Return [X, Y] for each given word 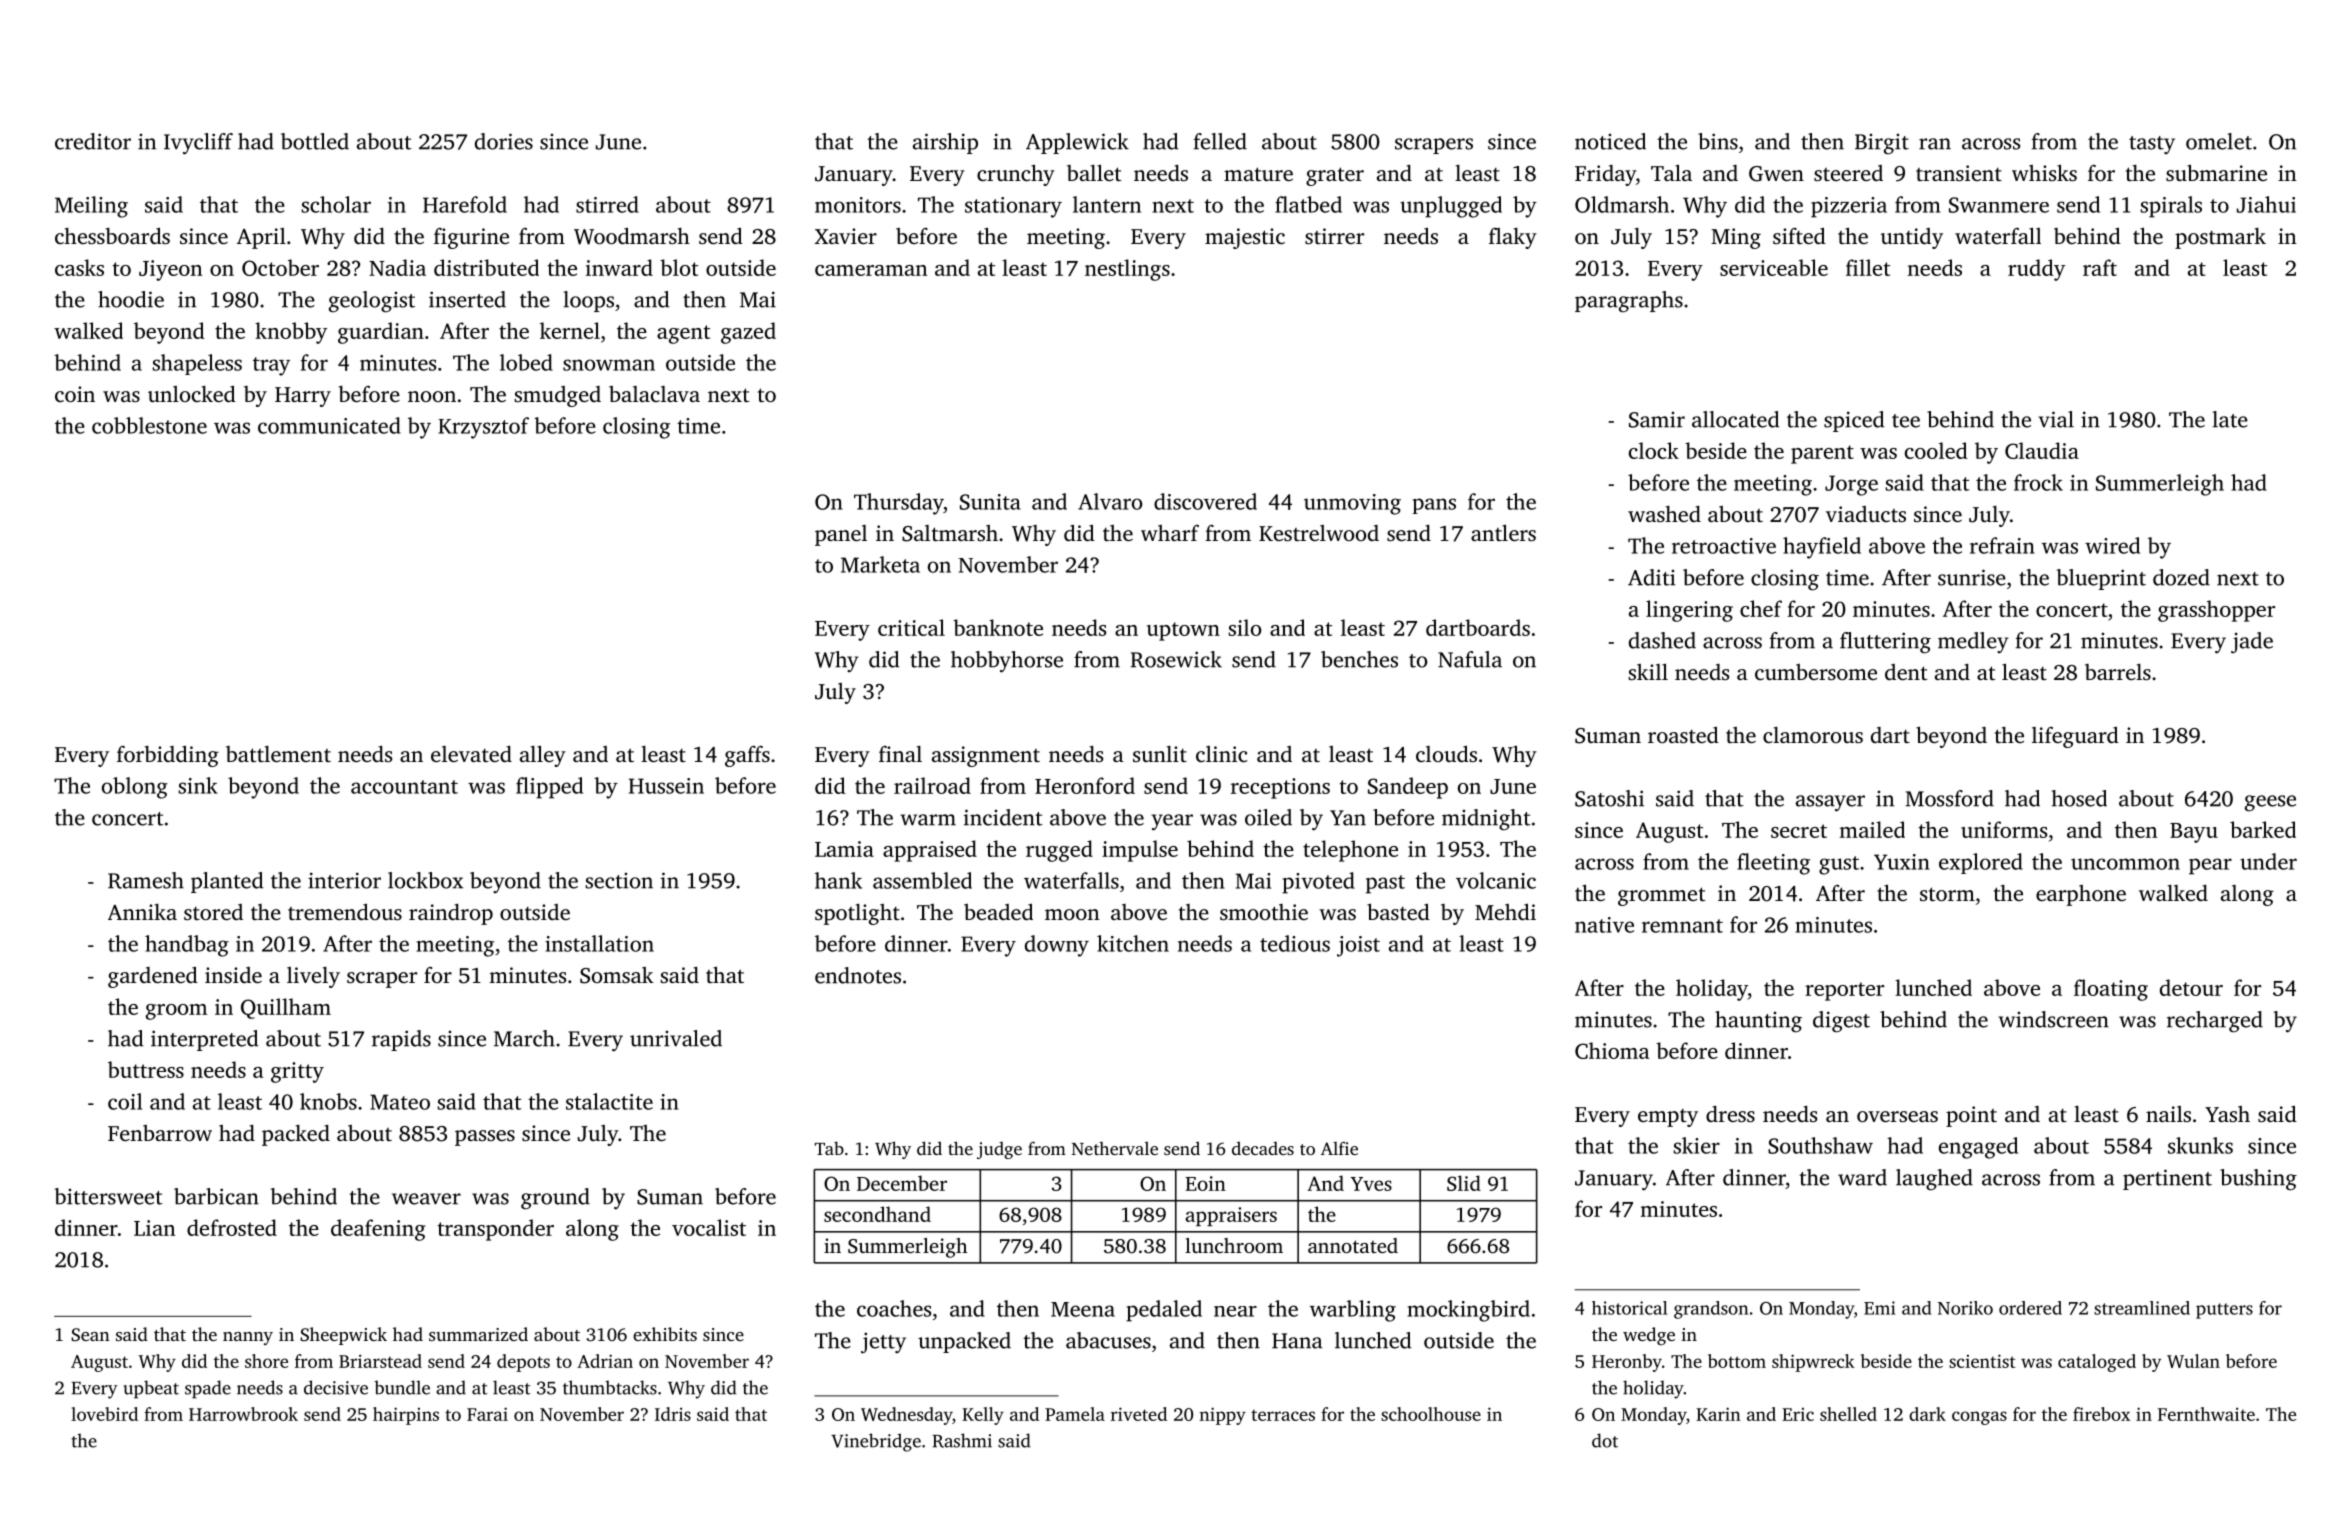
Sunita [990, 502]
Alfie [1339, 1148]
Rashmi [962, 1440]
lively [313, 977]
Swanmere [1999, 205]
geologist [372, 302]
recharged [2215, 1022]
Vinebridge [876, 1442]
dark [1927, 1414]
